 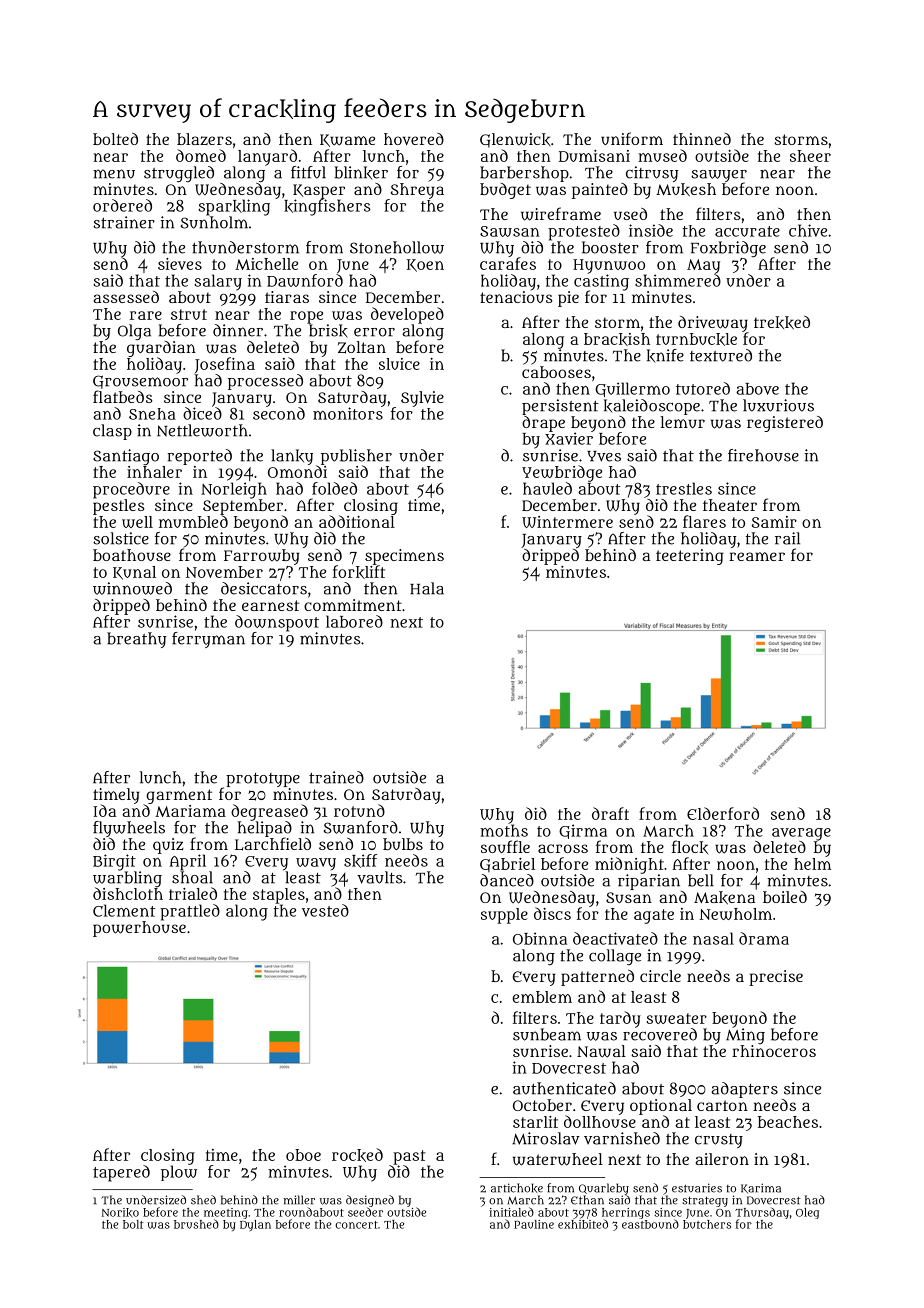 I want to click on rhinoceros, so click(x=774, y=1051).
